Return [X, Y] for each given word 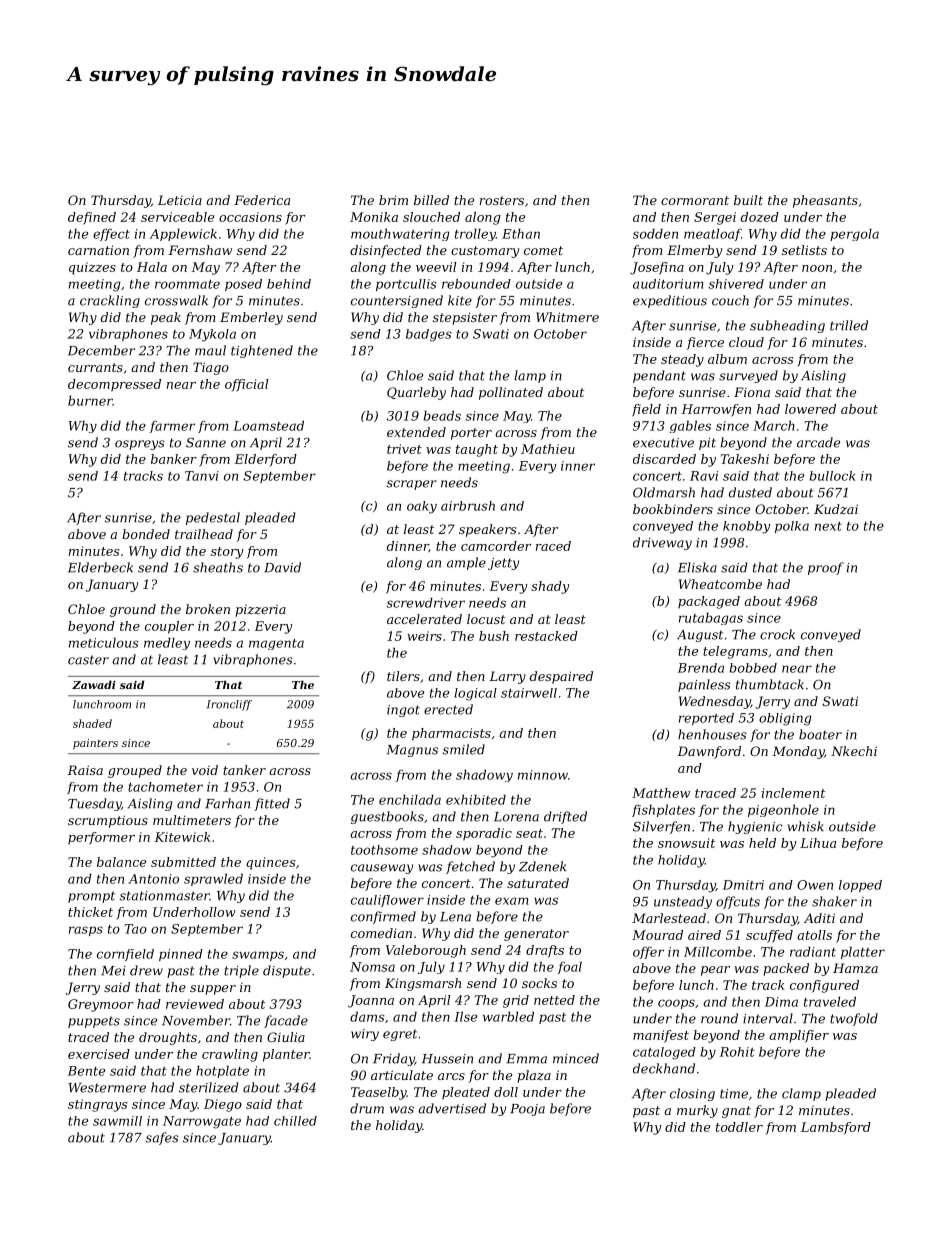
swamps [258, 956]
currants [95, 367]
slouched [431, 217]
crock [777, 634]
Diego [223, 1105]
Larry [507, 677]
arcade [818, 442]
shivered [736, 284]
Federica [262, 200]
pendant [659, 376]
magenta [276, 644]
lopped [860, 886]
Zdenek [542, 866]
